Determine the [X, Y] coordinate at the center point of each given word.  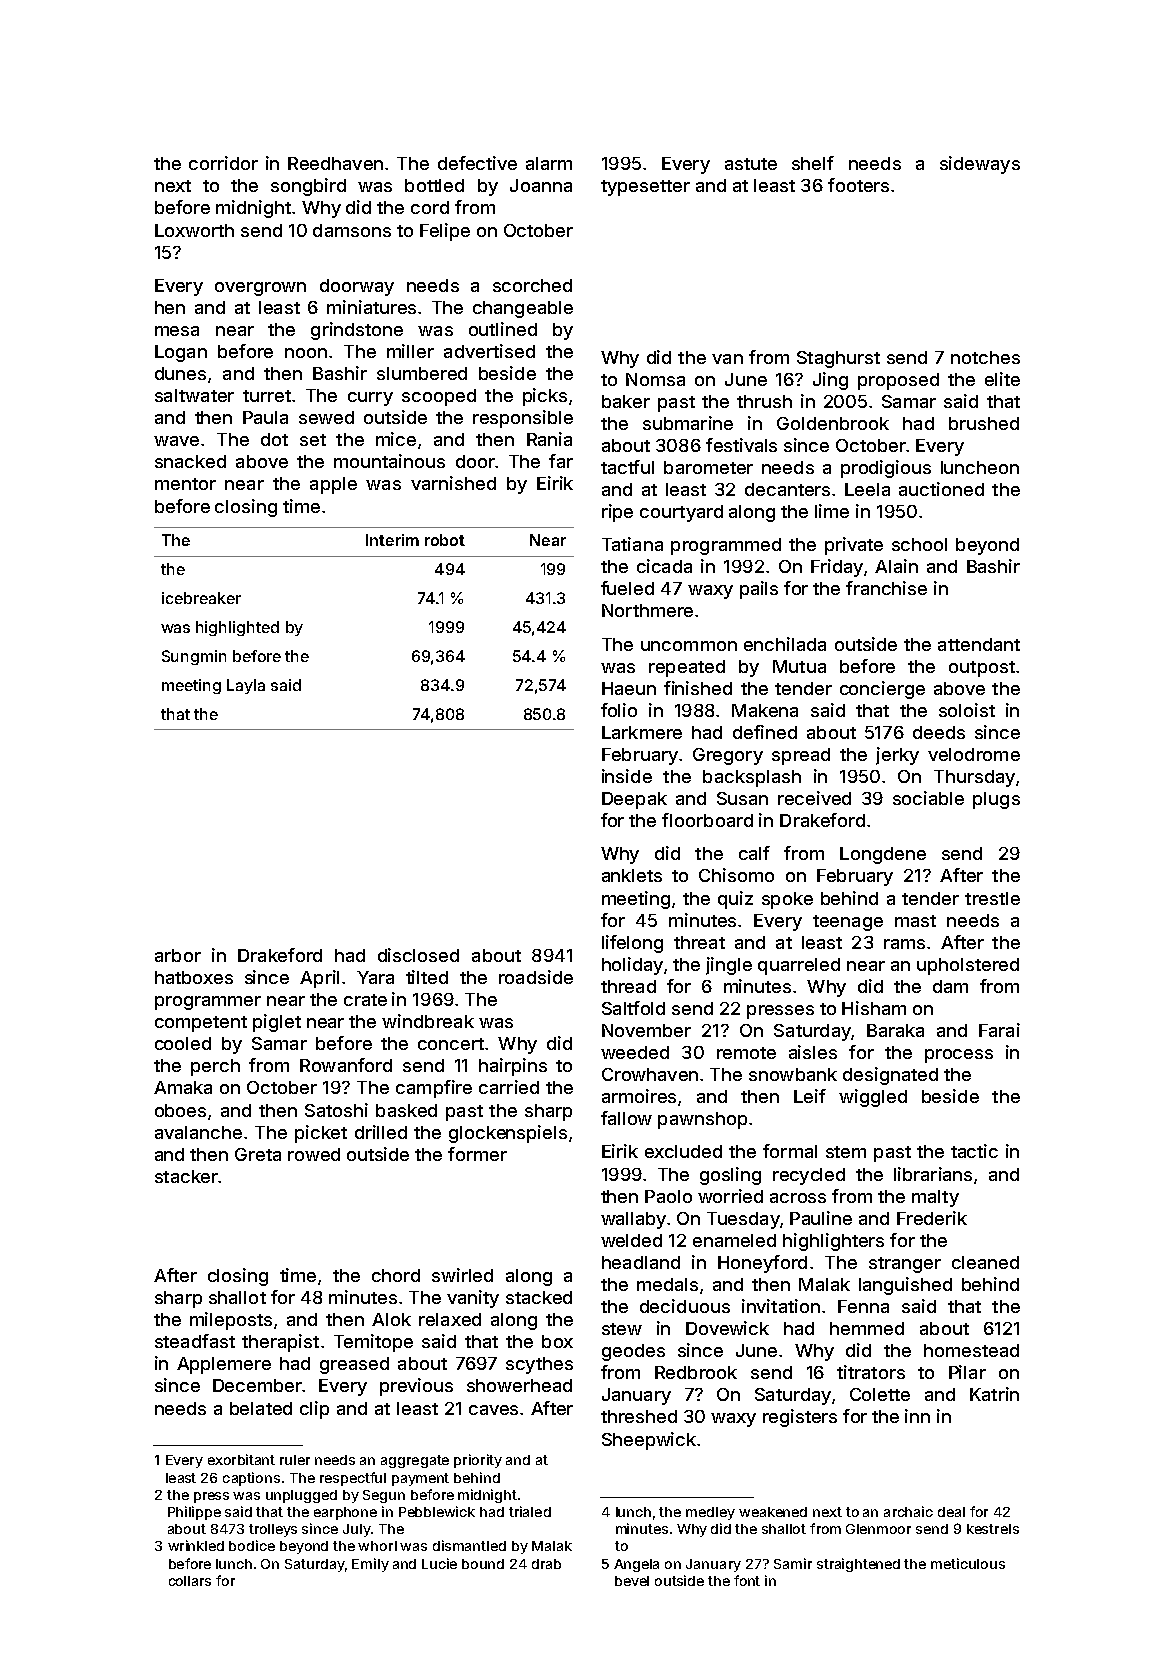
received [814, 798]
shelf [813, 163]
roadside [536, 977]
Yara [375, 977]
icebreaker [201, 598]
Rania [549, 439]
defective [477, 163]
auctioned [941, 489]
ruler [295, 1460]
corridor [223, 163]
